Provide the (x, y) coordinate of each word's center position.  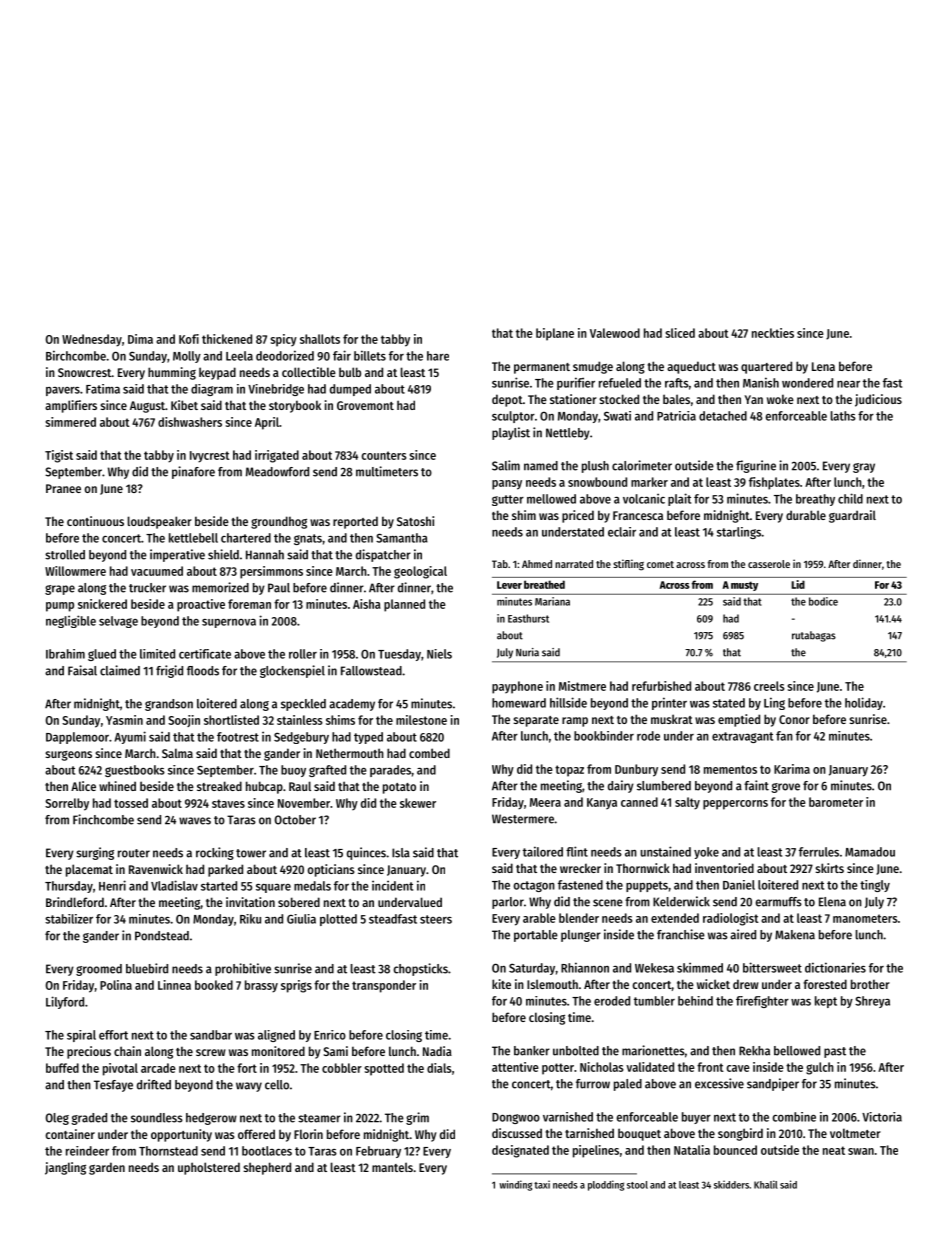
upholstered (209, 1168)
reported (355, 522)
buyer (696, 1118)
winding (516, 1185)
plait (679, 499)
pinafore (193, 472)
